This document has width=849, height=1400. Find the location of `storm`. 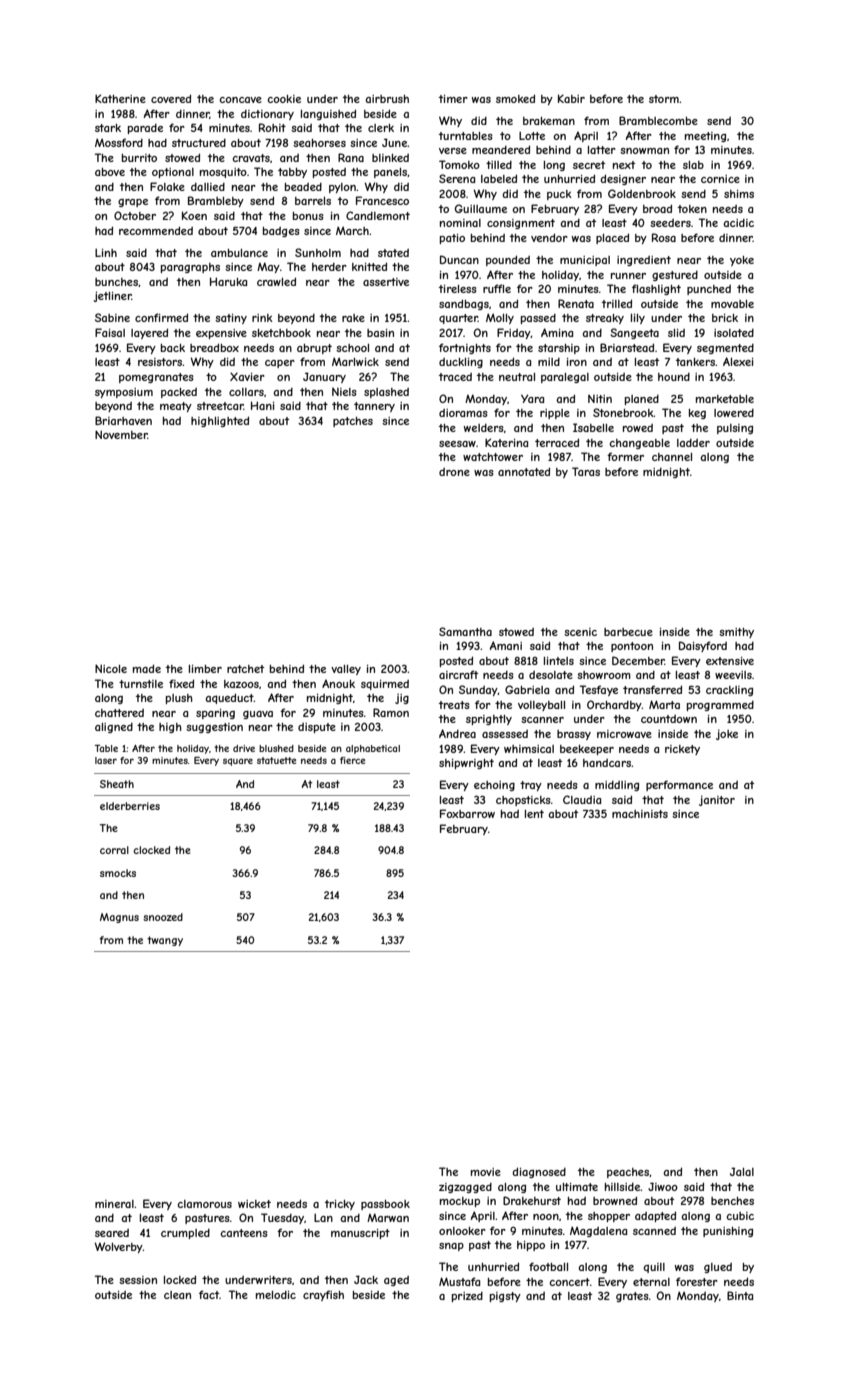

storm is located at coordinates (664, 99).
